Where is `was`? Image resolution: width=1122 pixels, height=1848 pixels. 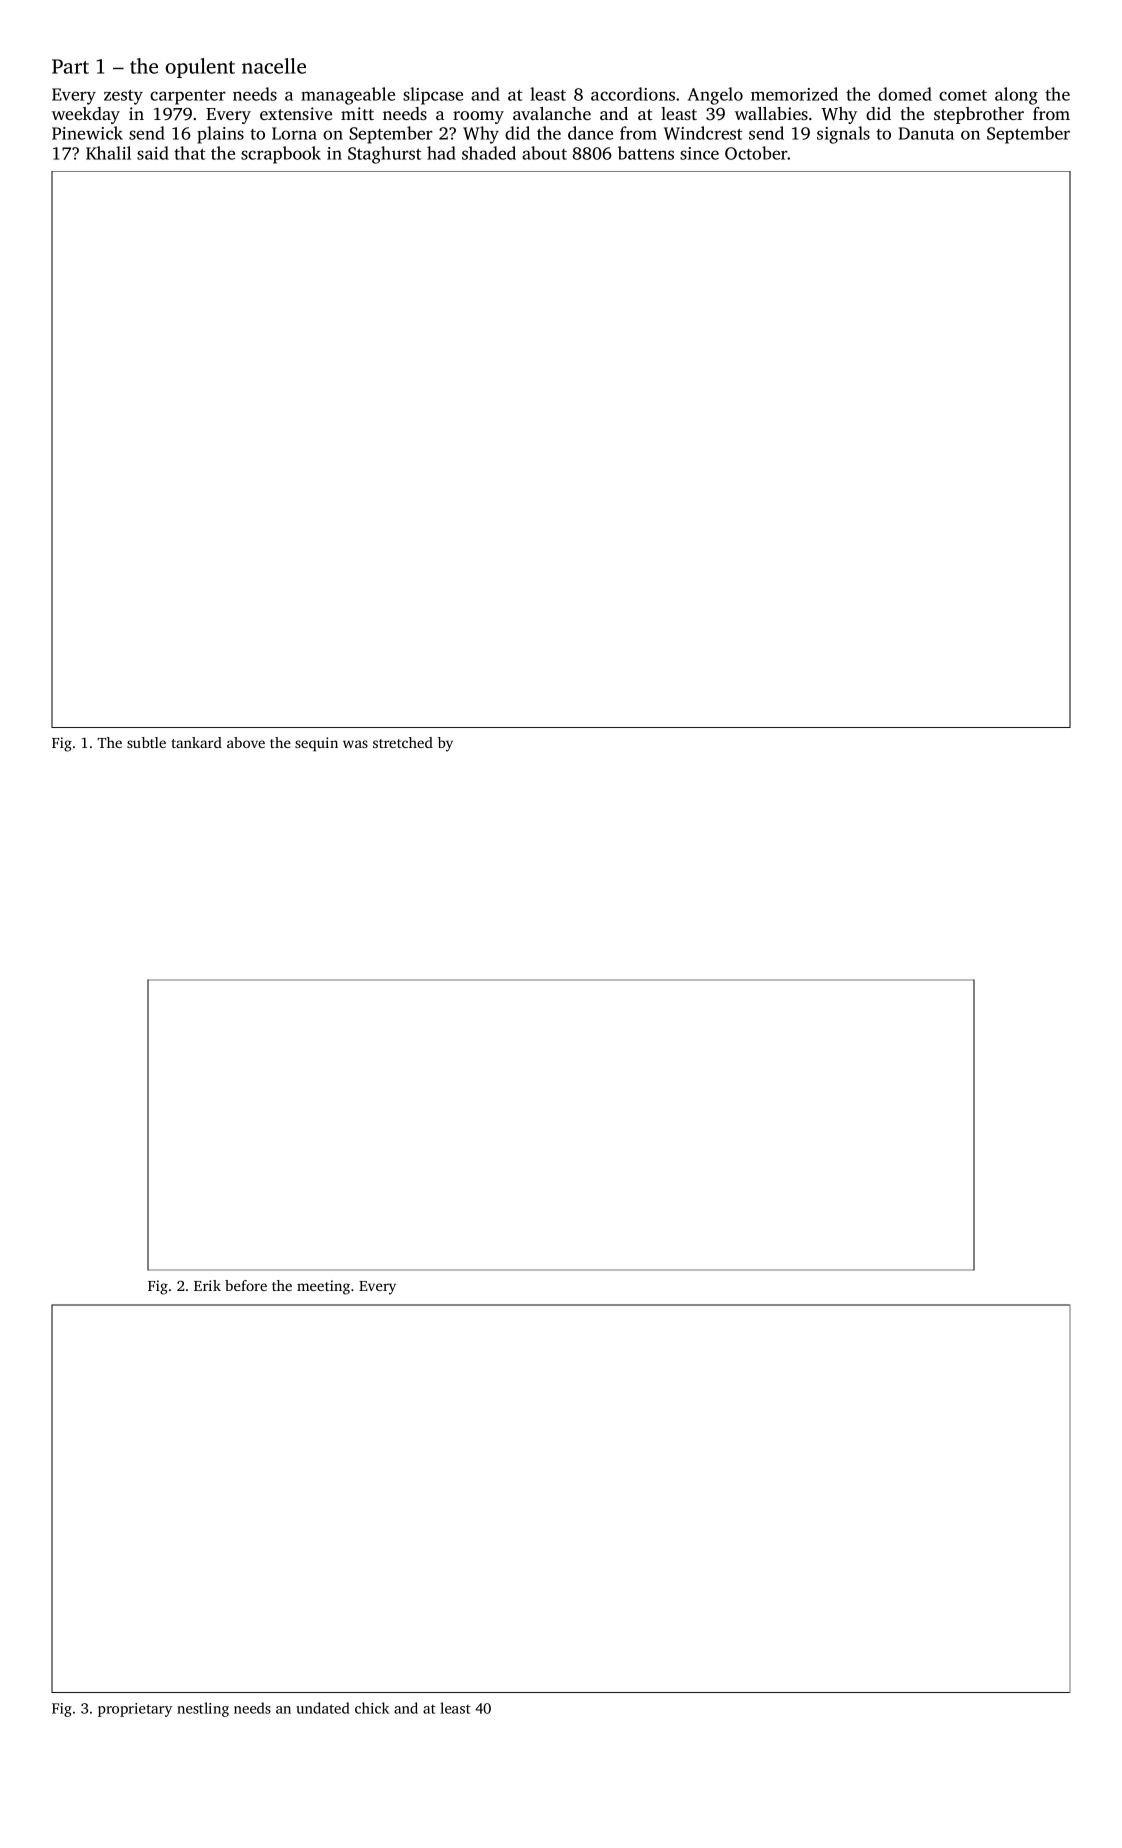
was is located at coordinates (355, 744).
